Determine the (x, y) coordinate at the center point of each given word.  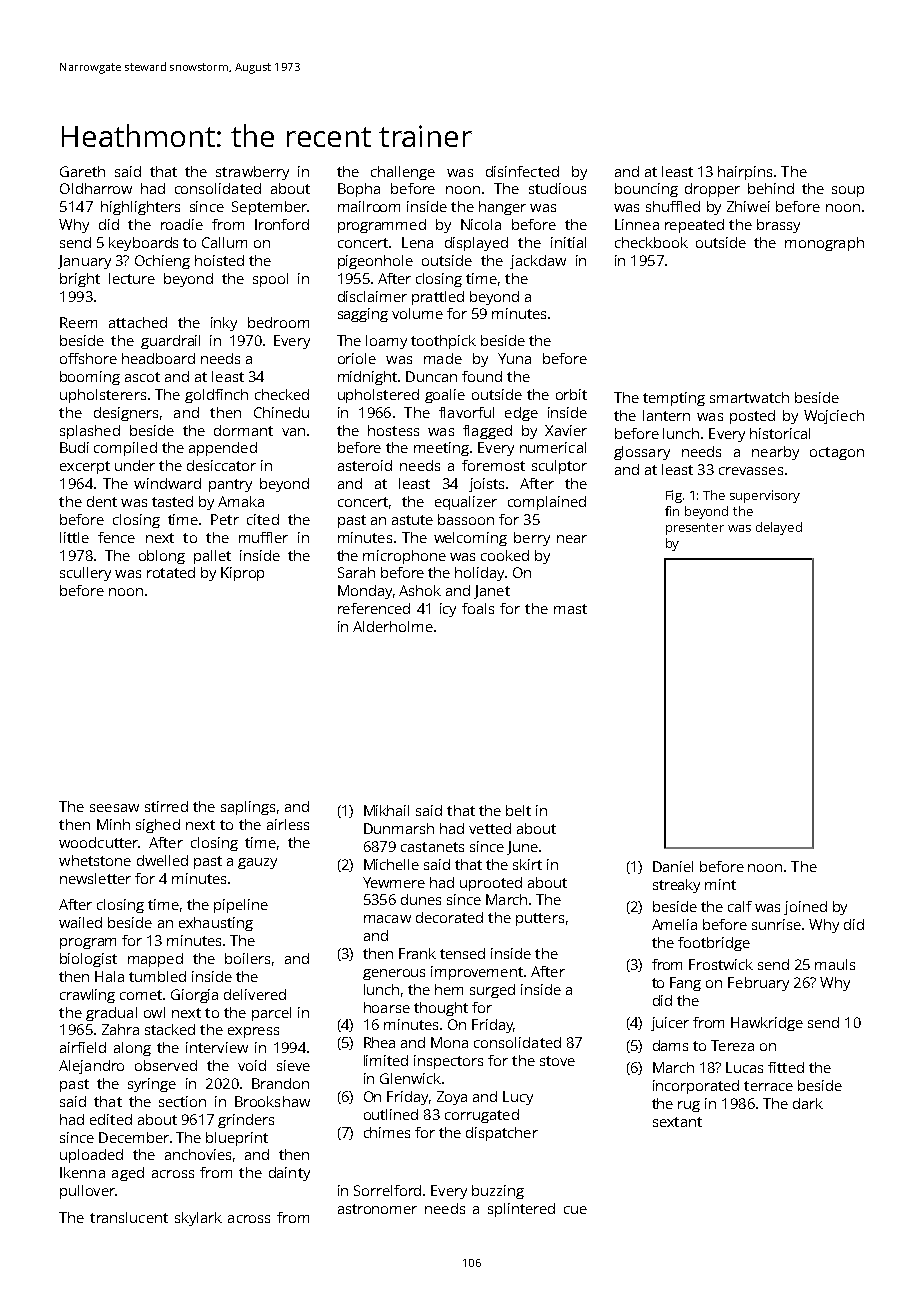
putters (540, 919)
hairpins (745, 173)
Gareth (82, 171)
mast (570, 609)
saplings (248, 808)
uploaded (91, 1156)
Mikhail (386, 810)
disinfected (522, 171)
